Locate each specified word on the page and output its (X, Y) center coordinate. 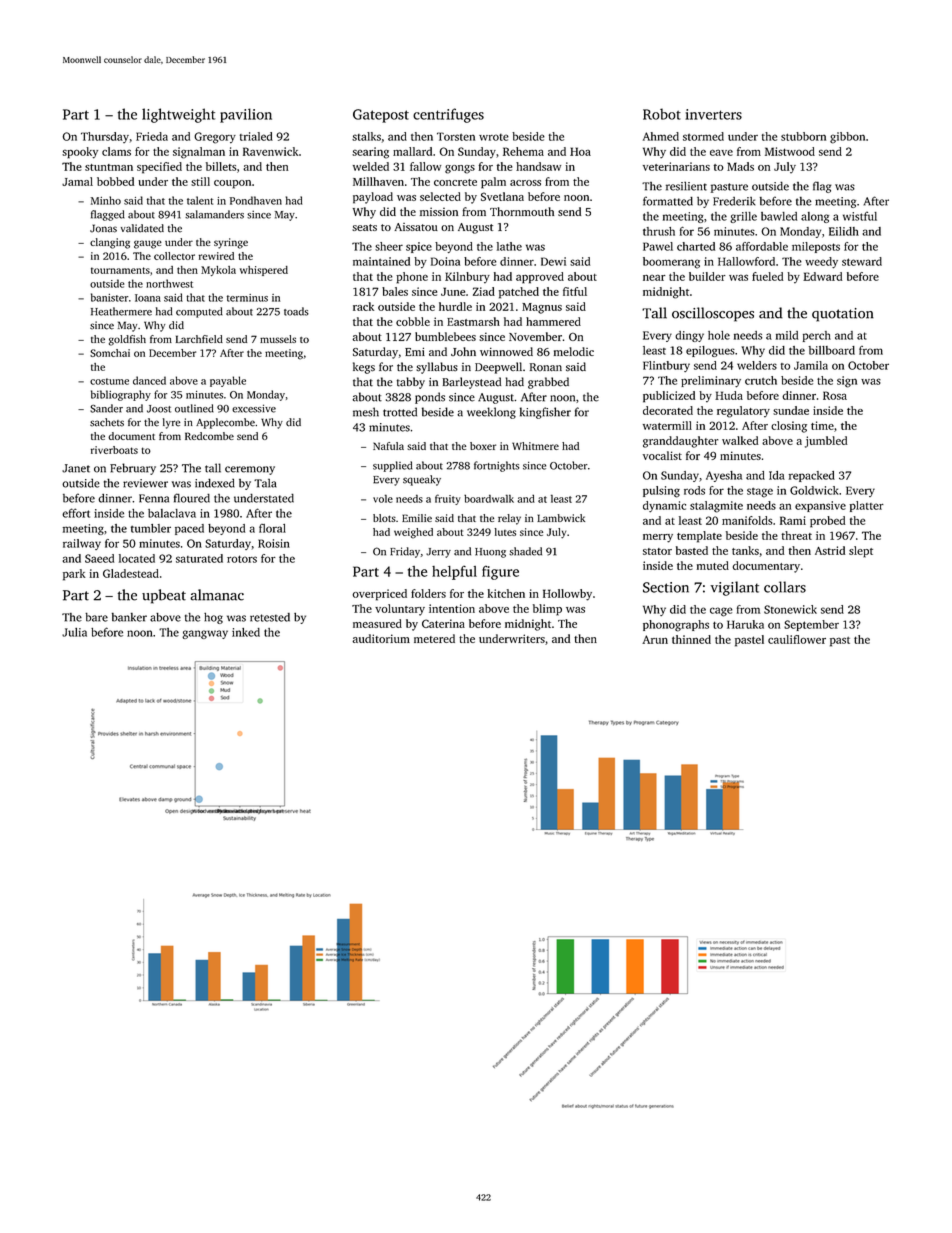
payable (228, 381)
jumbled (826, 442)
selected (440, 196)
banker (129, 617)
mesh (366, 412)
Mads (740, 166)
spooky (80, 153)
